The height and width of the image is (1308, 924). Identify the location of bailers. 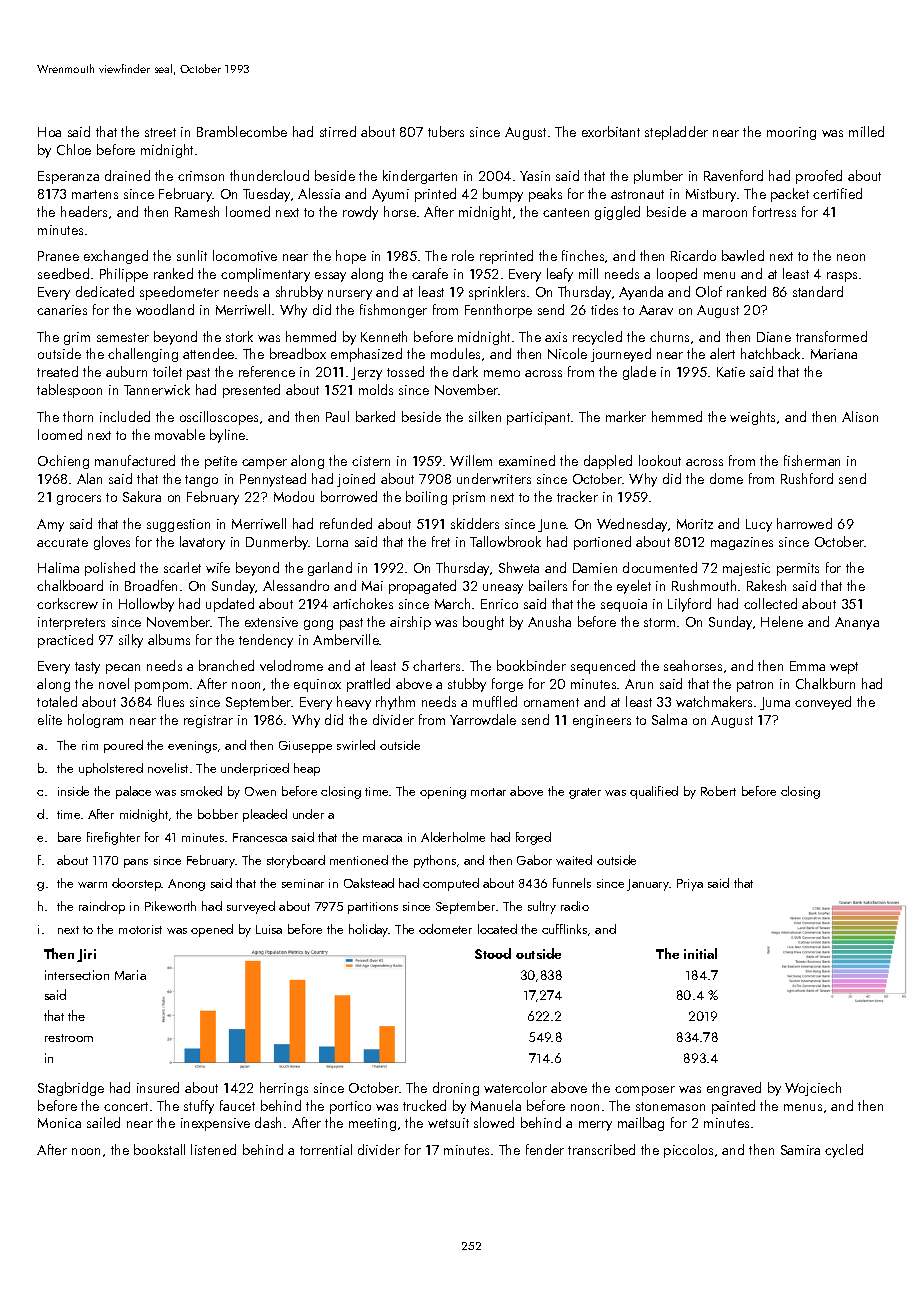
(548, 585).
